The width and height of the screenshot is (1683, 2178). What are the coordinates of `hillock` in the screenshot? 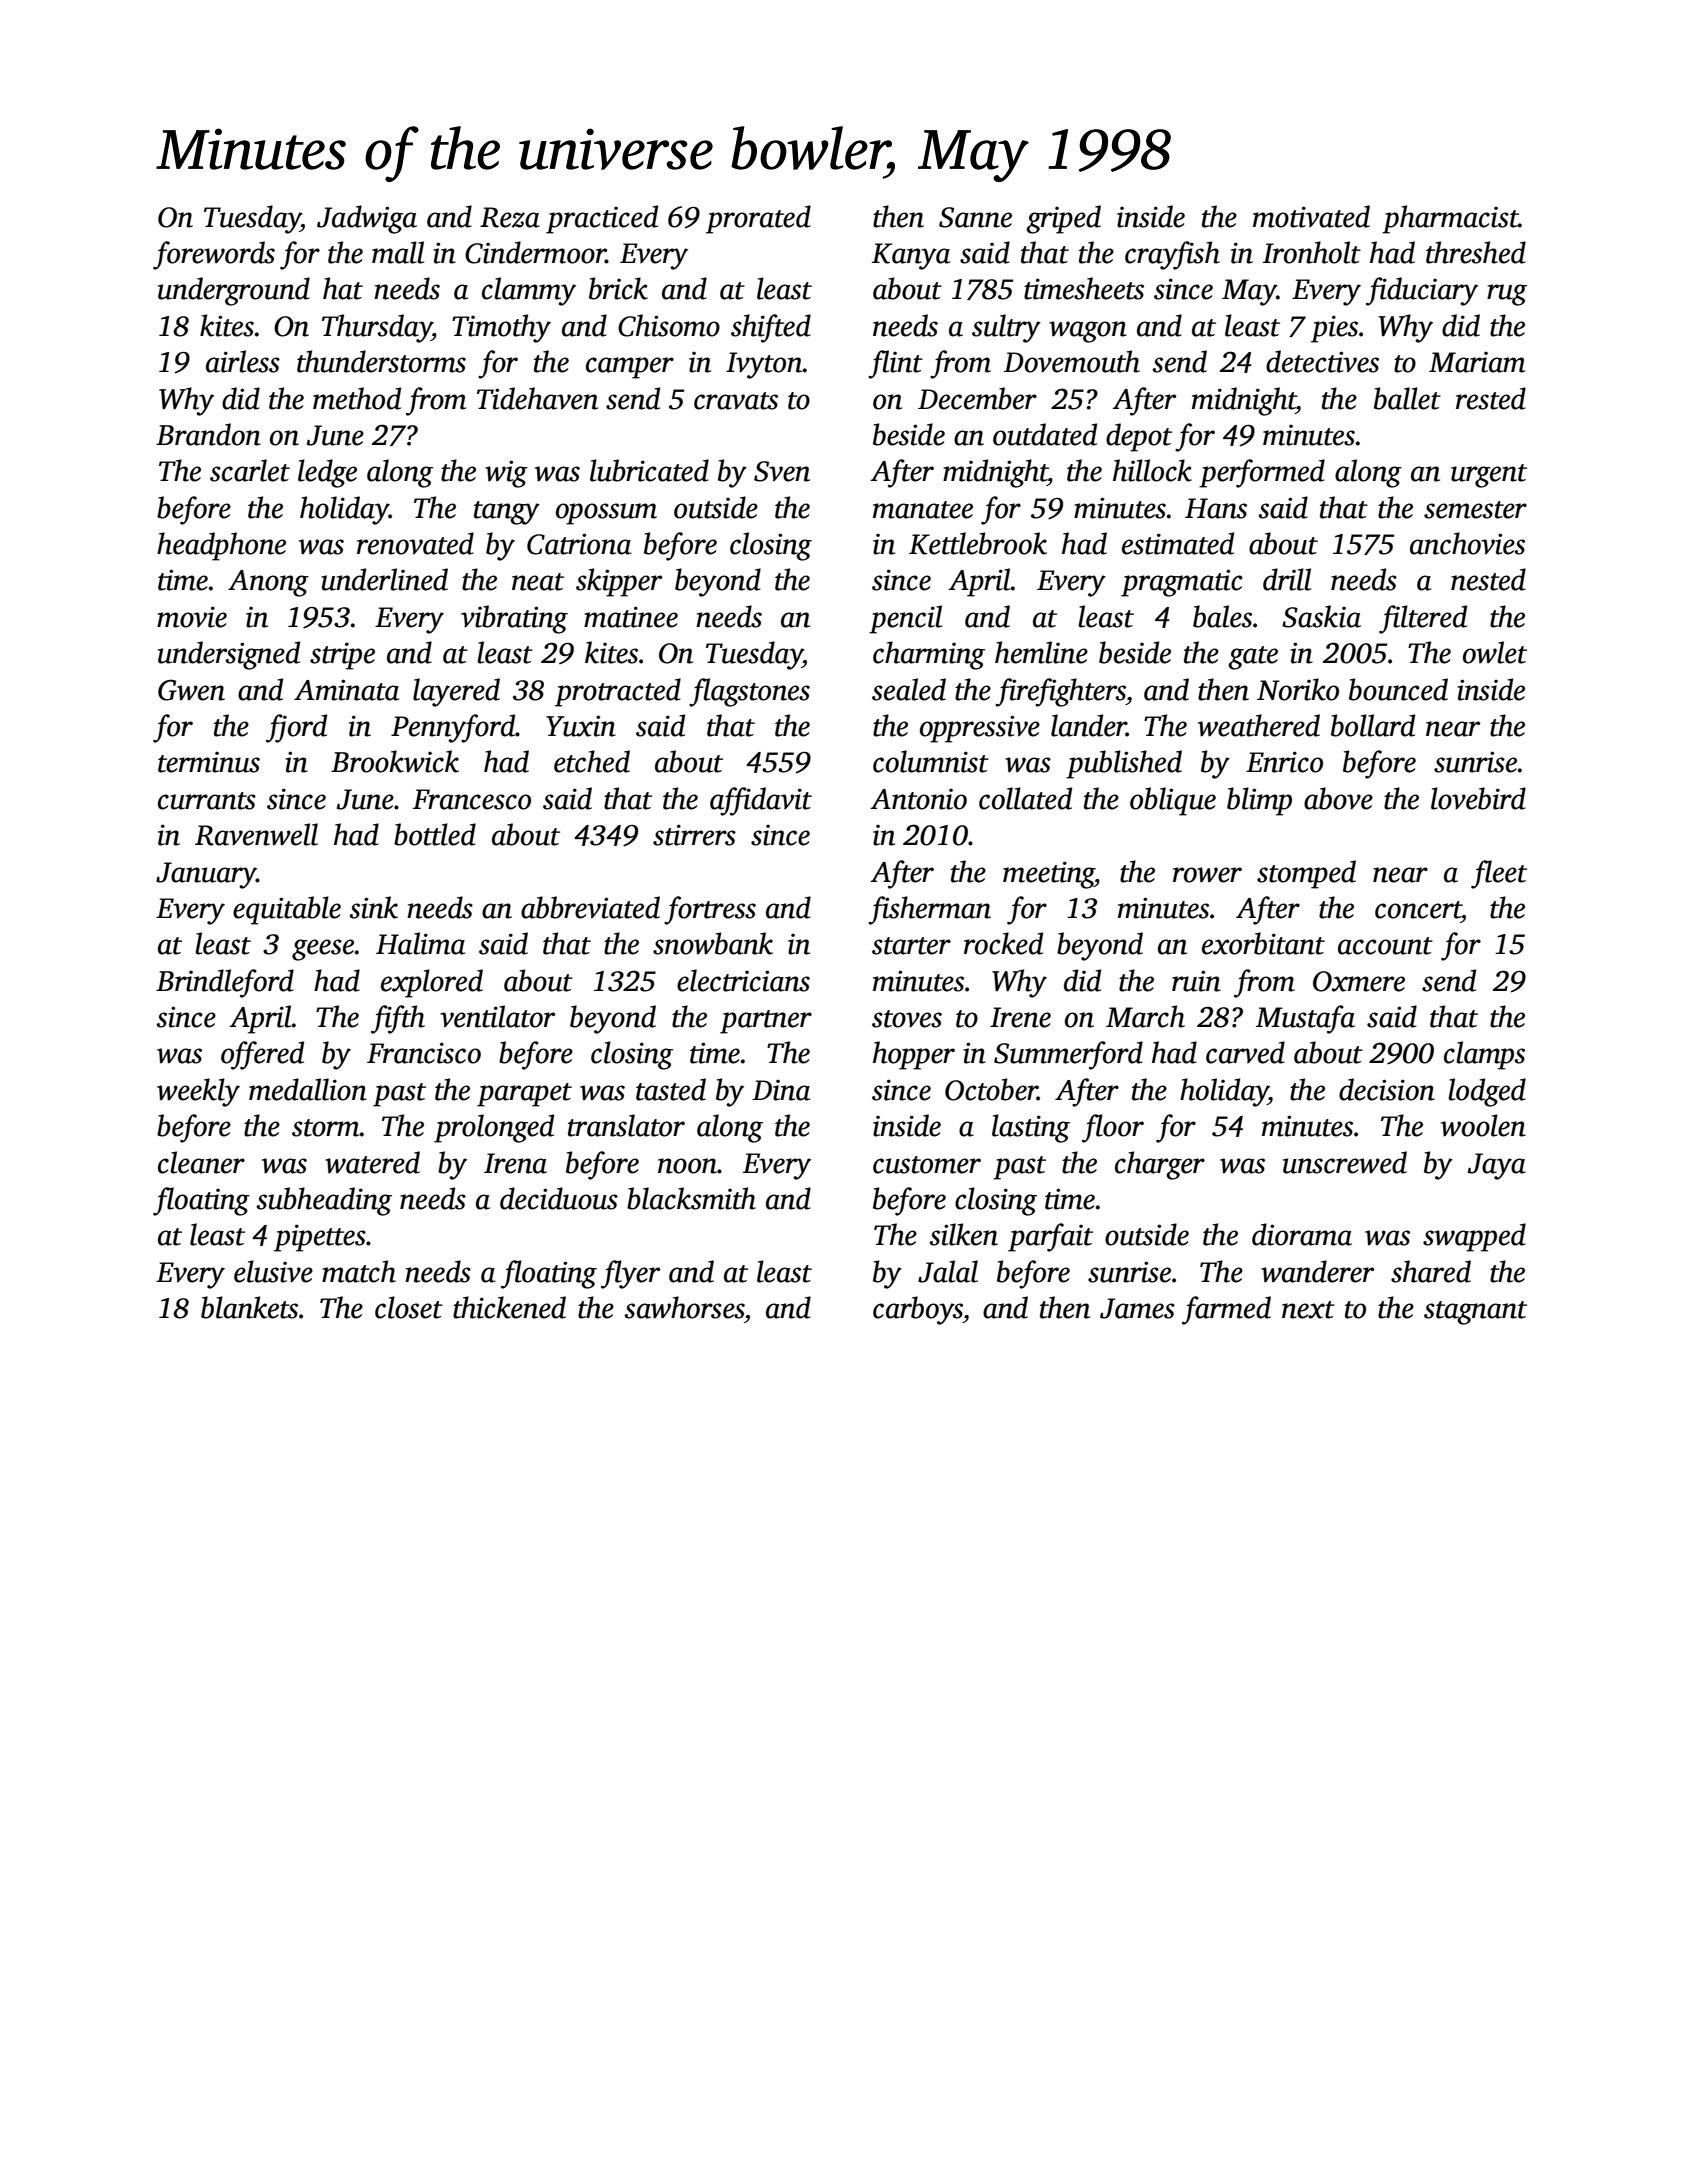 It's located at (1152, 470).
